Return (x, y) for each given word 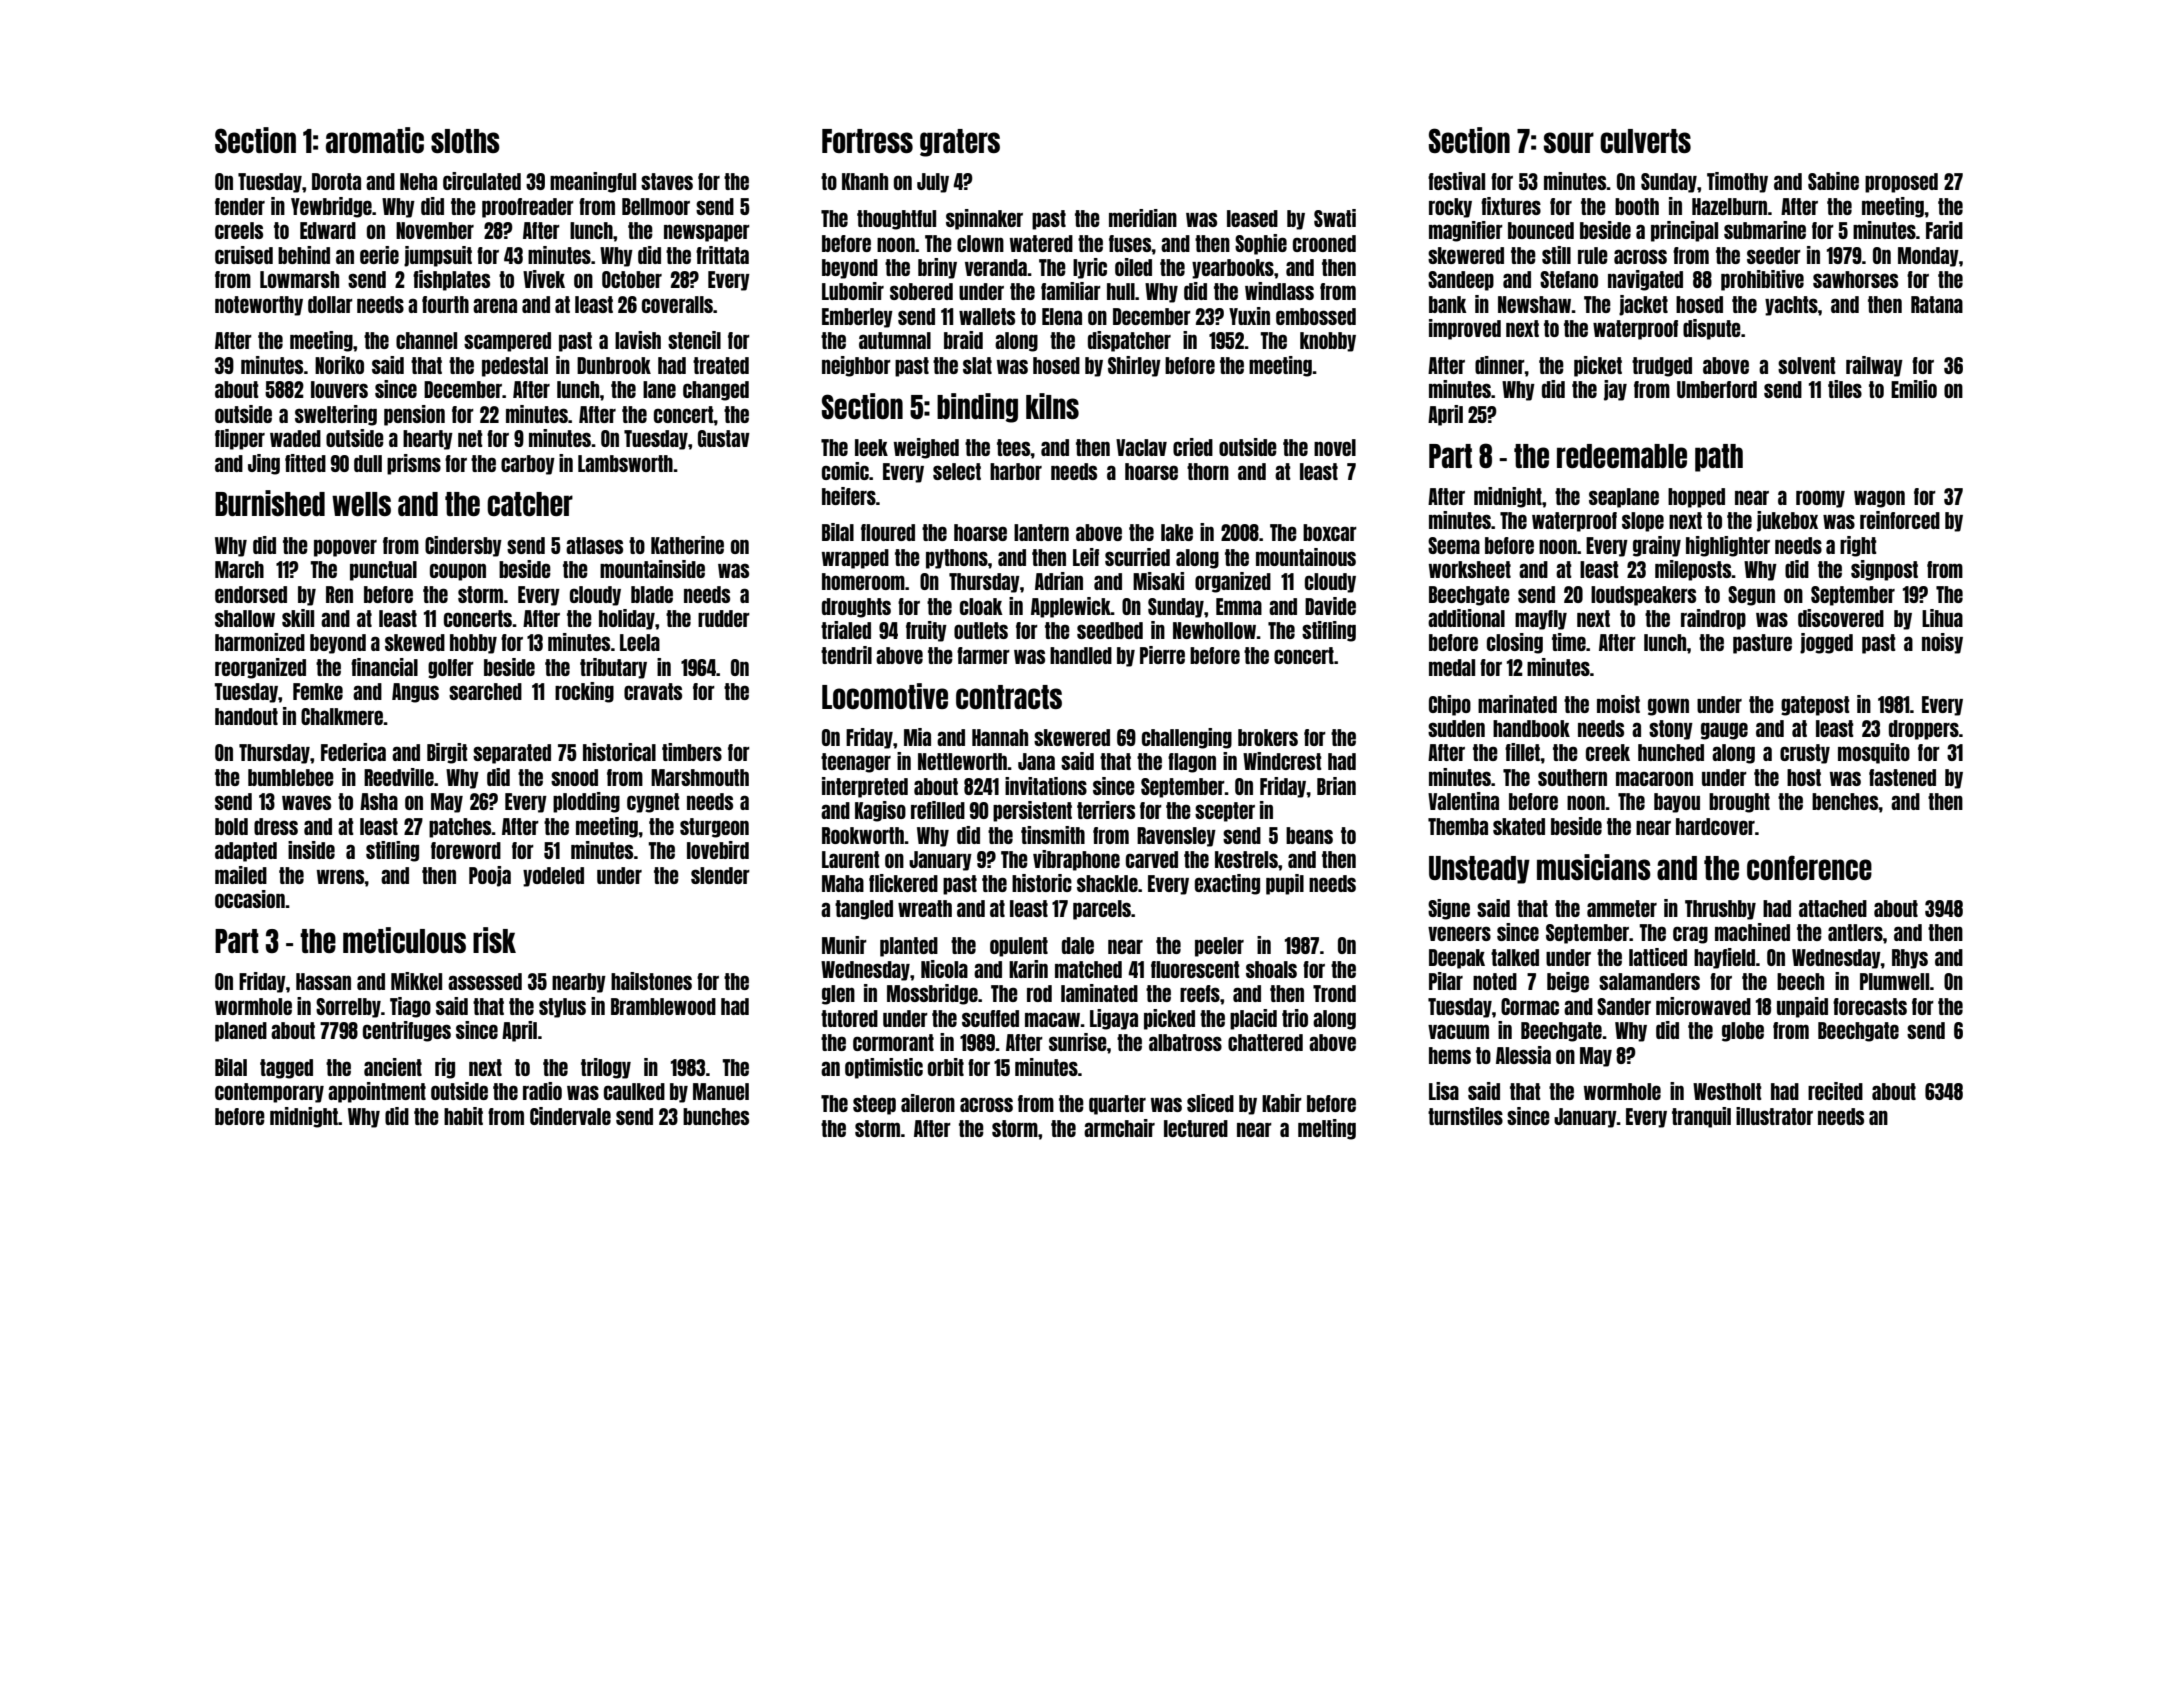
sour (1569, 142)
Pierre (1162, 655)
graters (960, 143)
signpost (1884, 570)
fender (240, 206)
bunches (716, 1116)
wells (361, 504)
